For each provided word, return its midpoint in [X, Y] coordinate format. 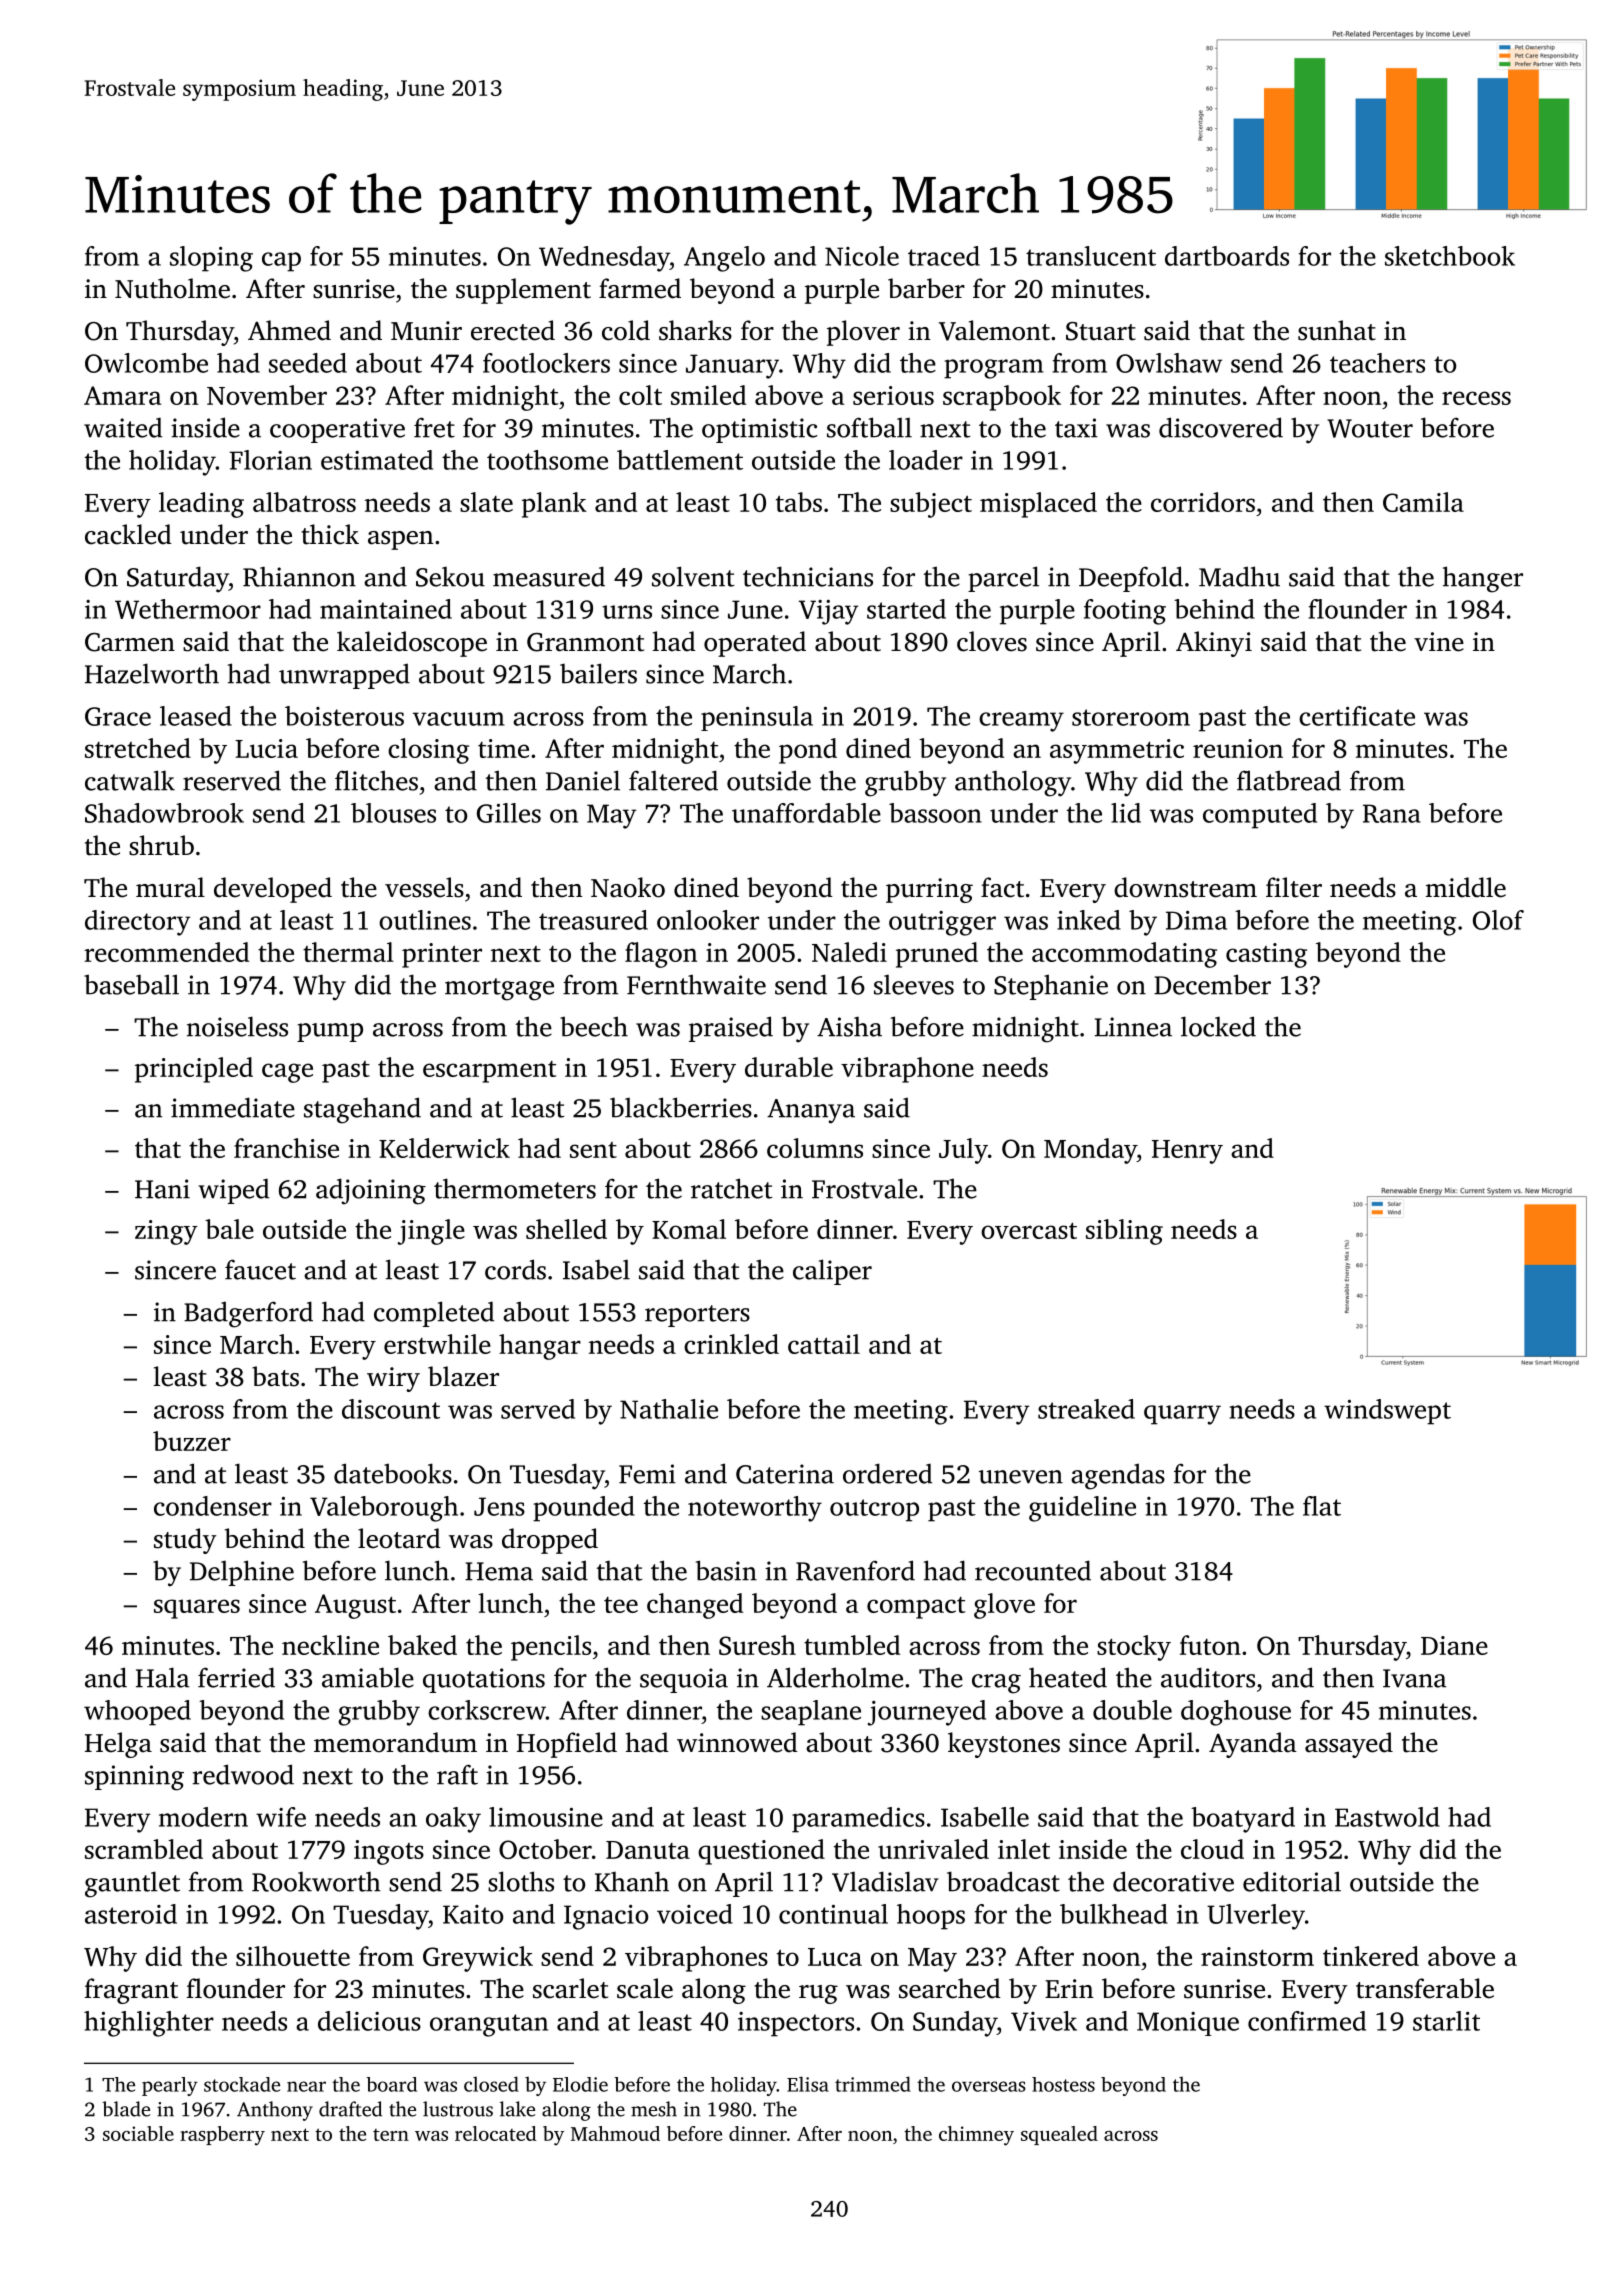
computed [1260, 816]
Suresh [757, 1645]
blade [126, 2109]
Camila [1423, 502]
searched [950, 1988]
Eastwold [1387, 1817]
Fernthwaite [696, 984]
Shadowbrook [164, 813]
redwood [243, 1774]
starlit [1446, 2021]
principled [194, 1070]
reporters [697, 1316]
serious [893, 395]
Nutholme [172, 288]
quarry [1182, 1415]
